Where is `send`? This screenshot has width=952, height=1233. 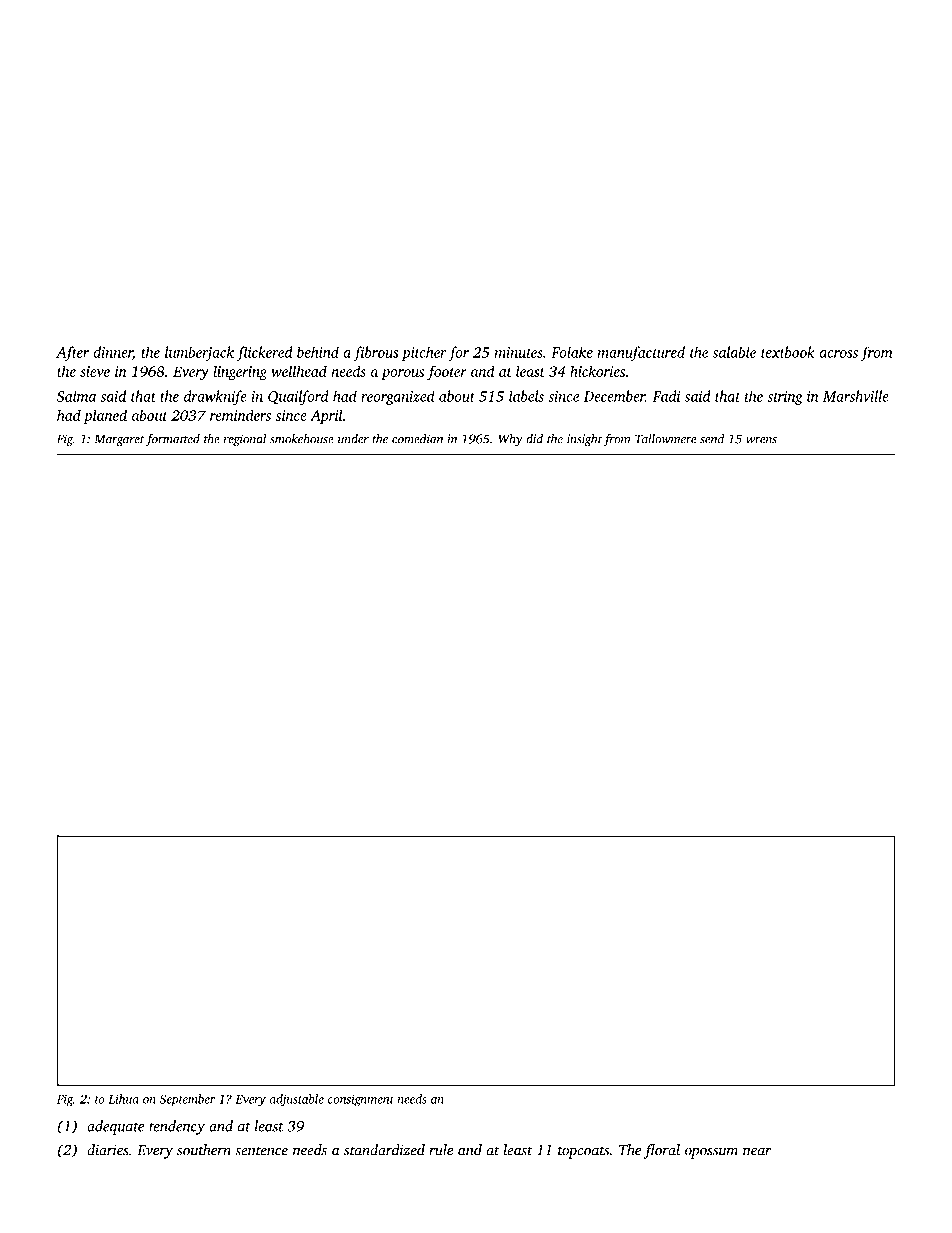
send is located at coordinates (712, 439).
